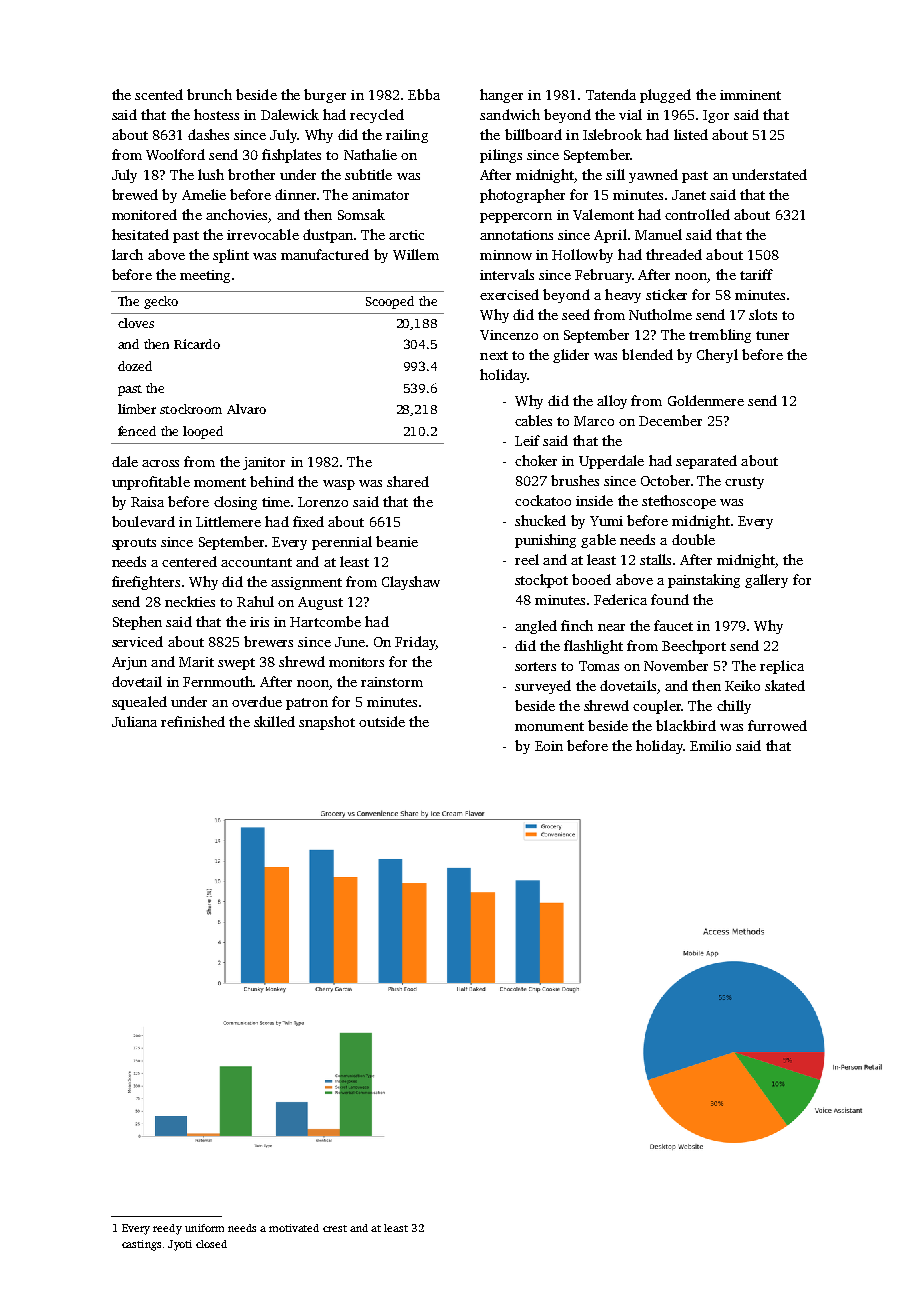  I want to click on tuner, so click(772, 335).
